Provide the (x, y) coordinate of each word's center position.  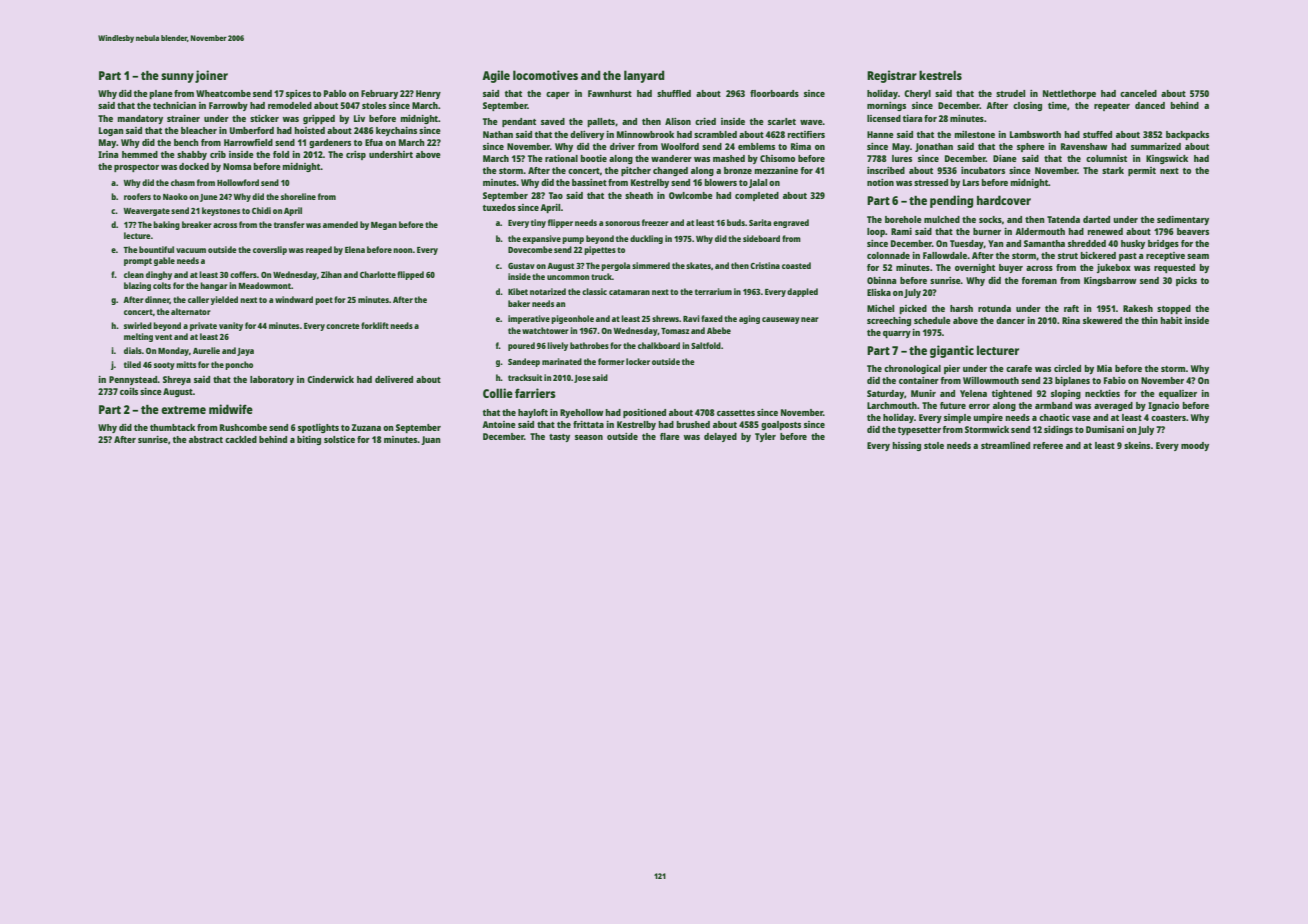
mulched (942, 219)
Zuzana (366, 427)
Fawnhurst (610, 93)
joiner (211, 76)
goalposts (781, 425)
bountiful (156, 249)
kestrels (940, 75)
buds (736, 222)
